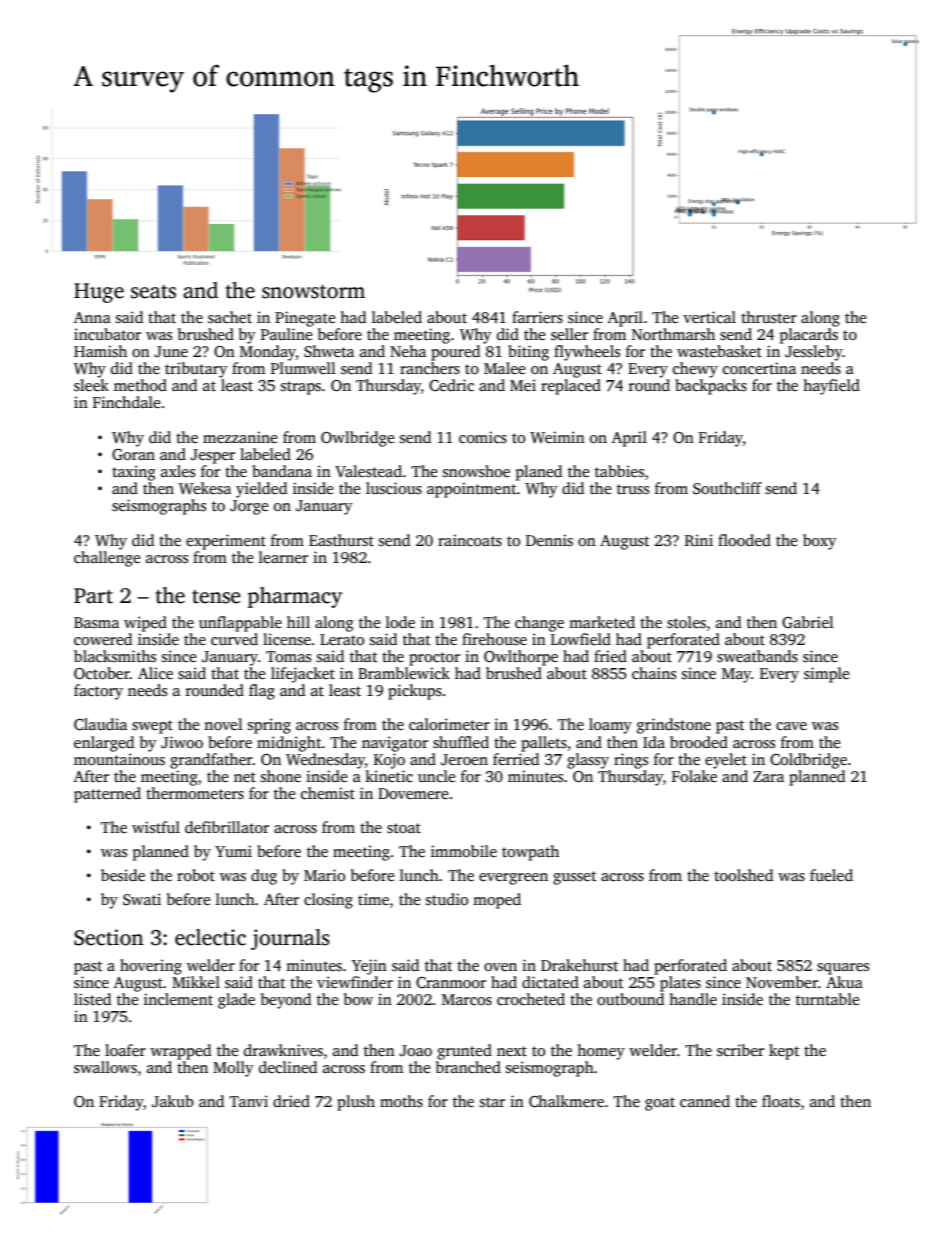  What do you see at coordinates (313, 292) in the screenshot?
I see `snowstorm` at bounding box center [313, 292].
